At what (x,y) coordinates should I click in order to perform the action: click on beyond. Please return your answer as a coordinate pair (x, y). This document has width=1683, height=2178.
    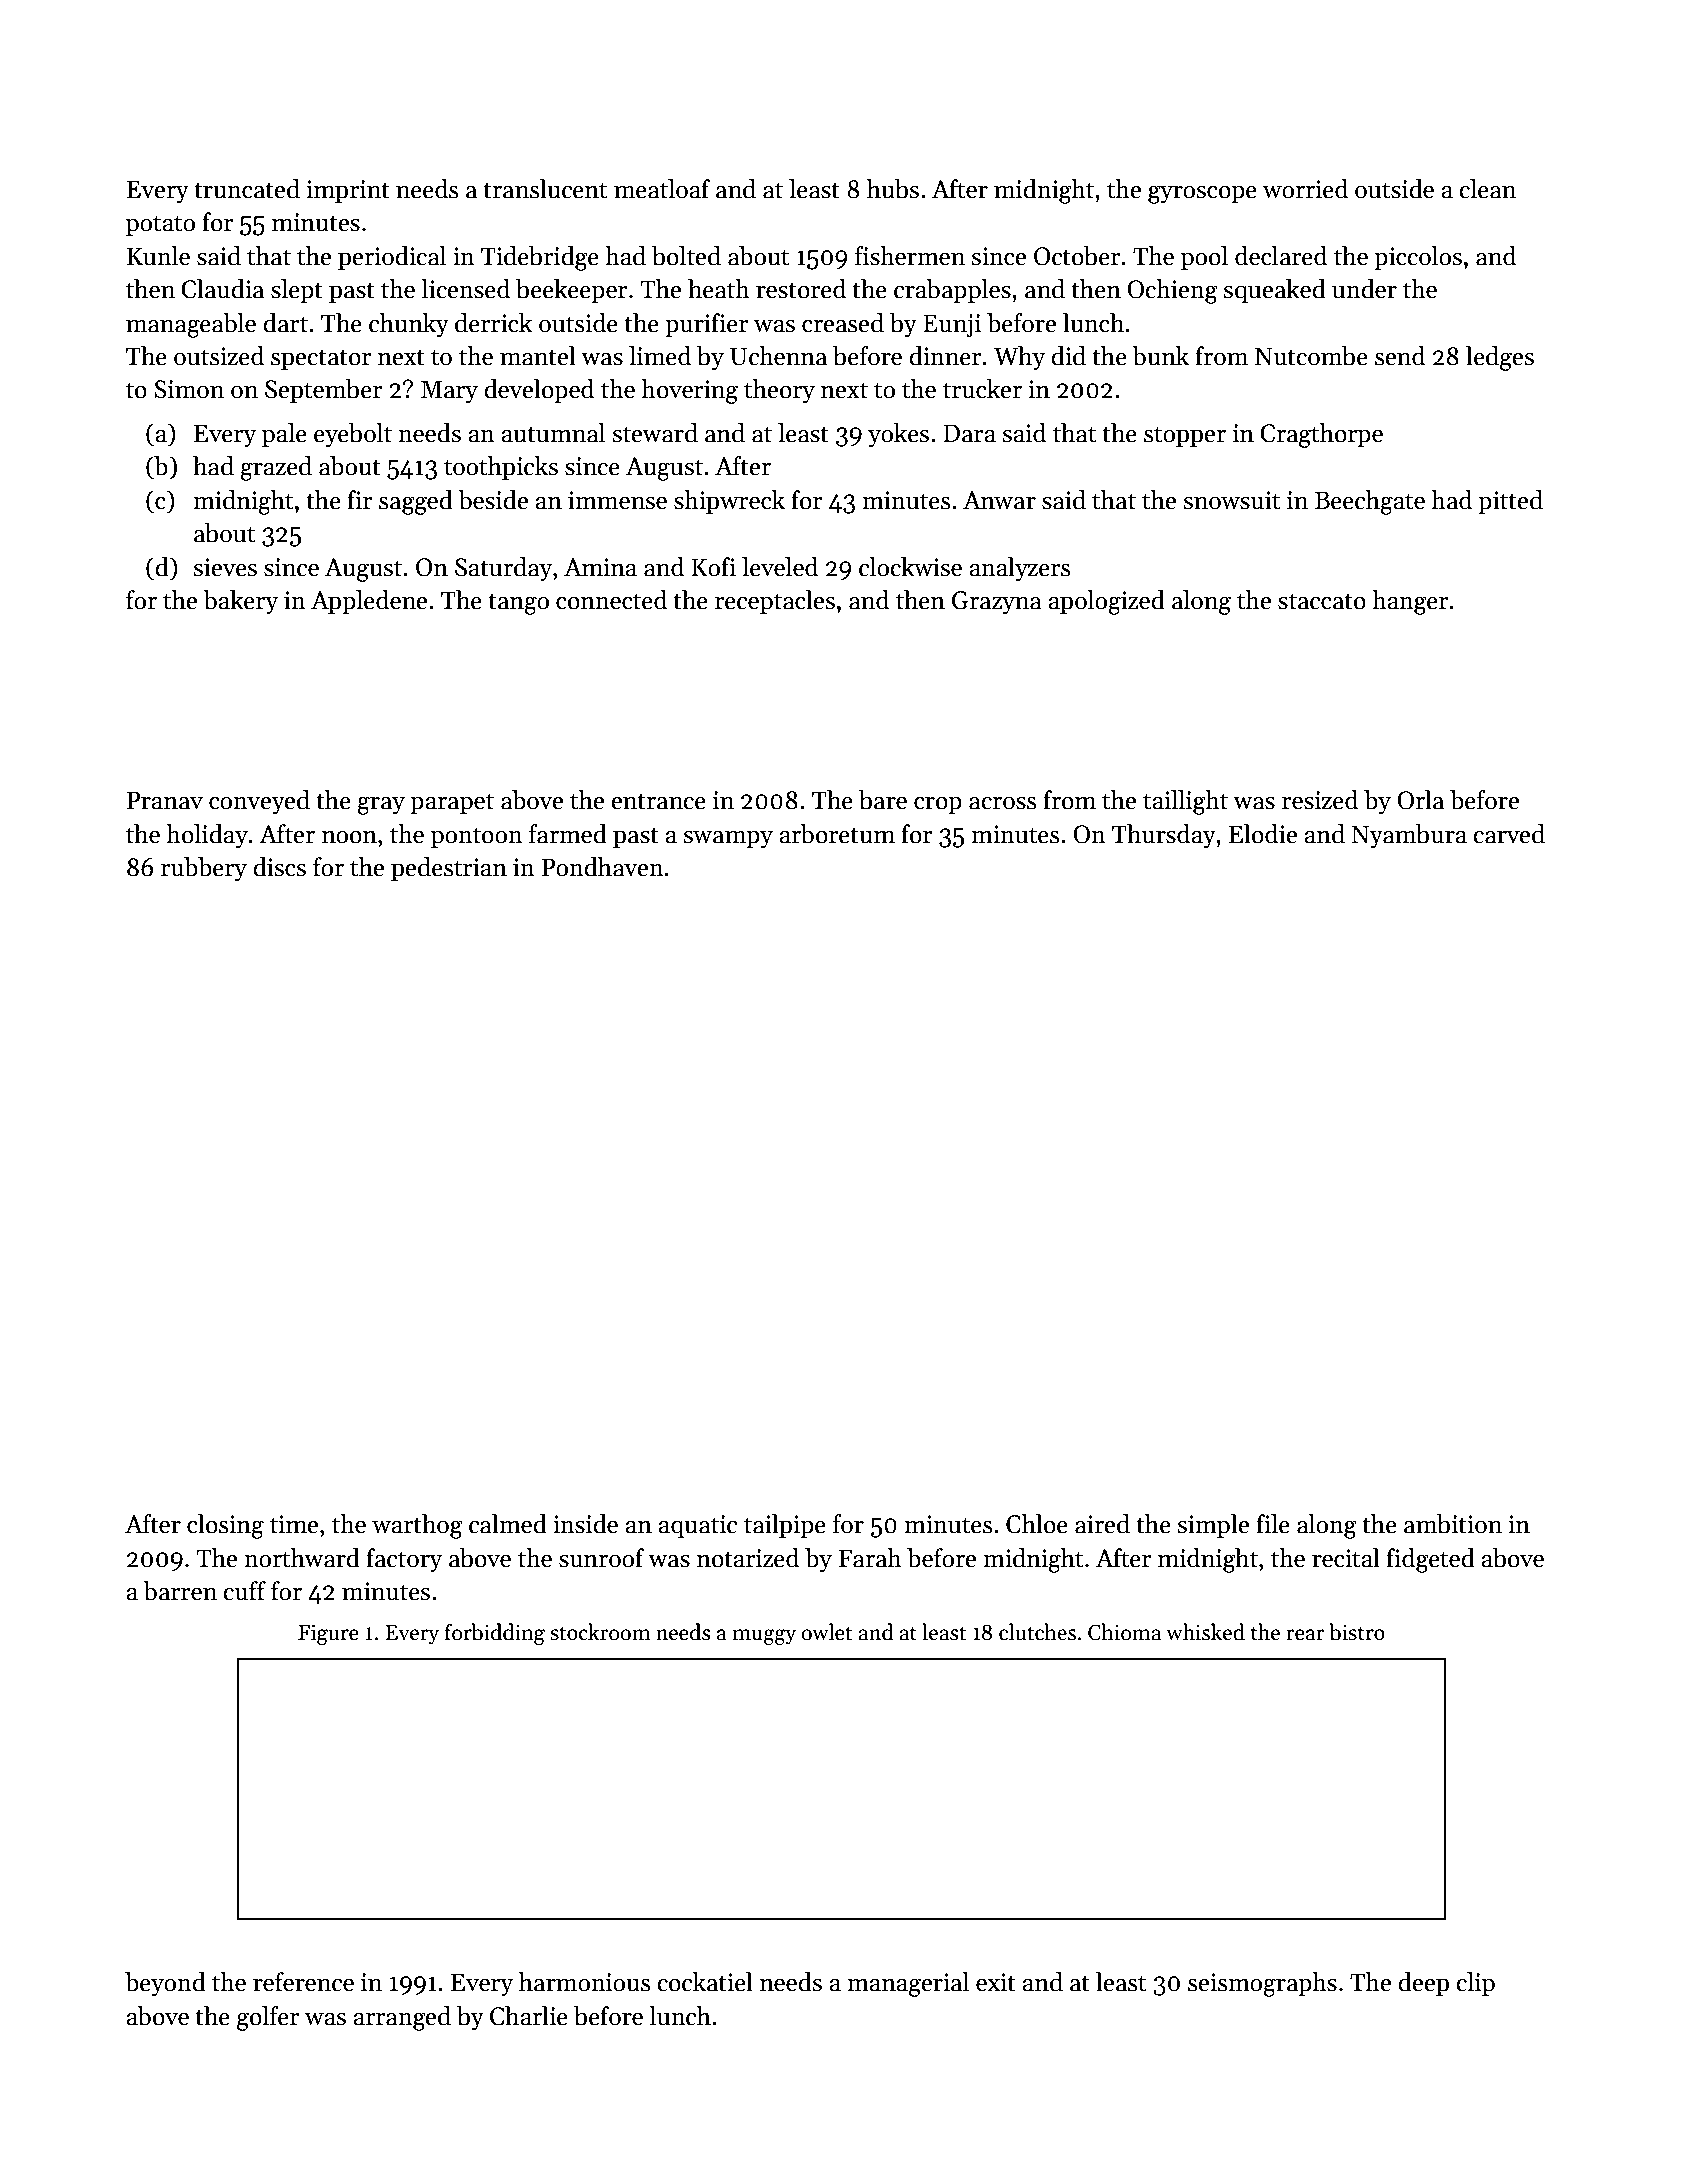
    Looking at the image, I should click on (165, 1984).
